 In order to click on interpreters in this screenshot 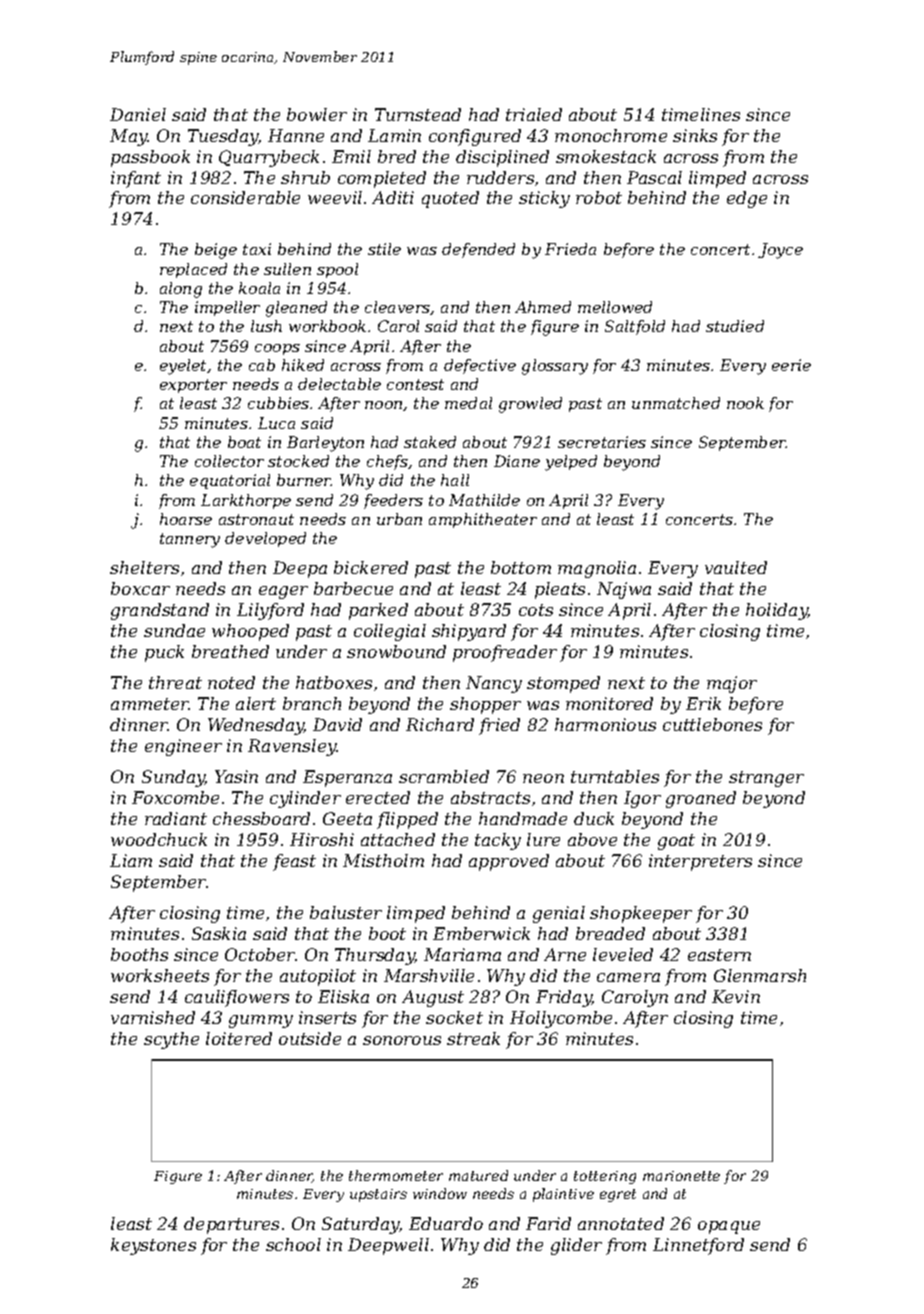, I will do `click(700, 862)`.
